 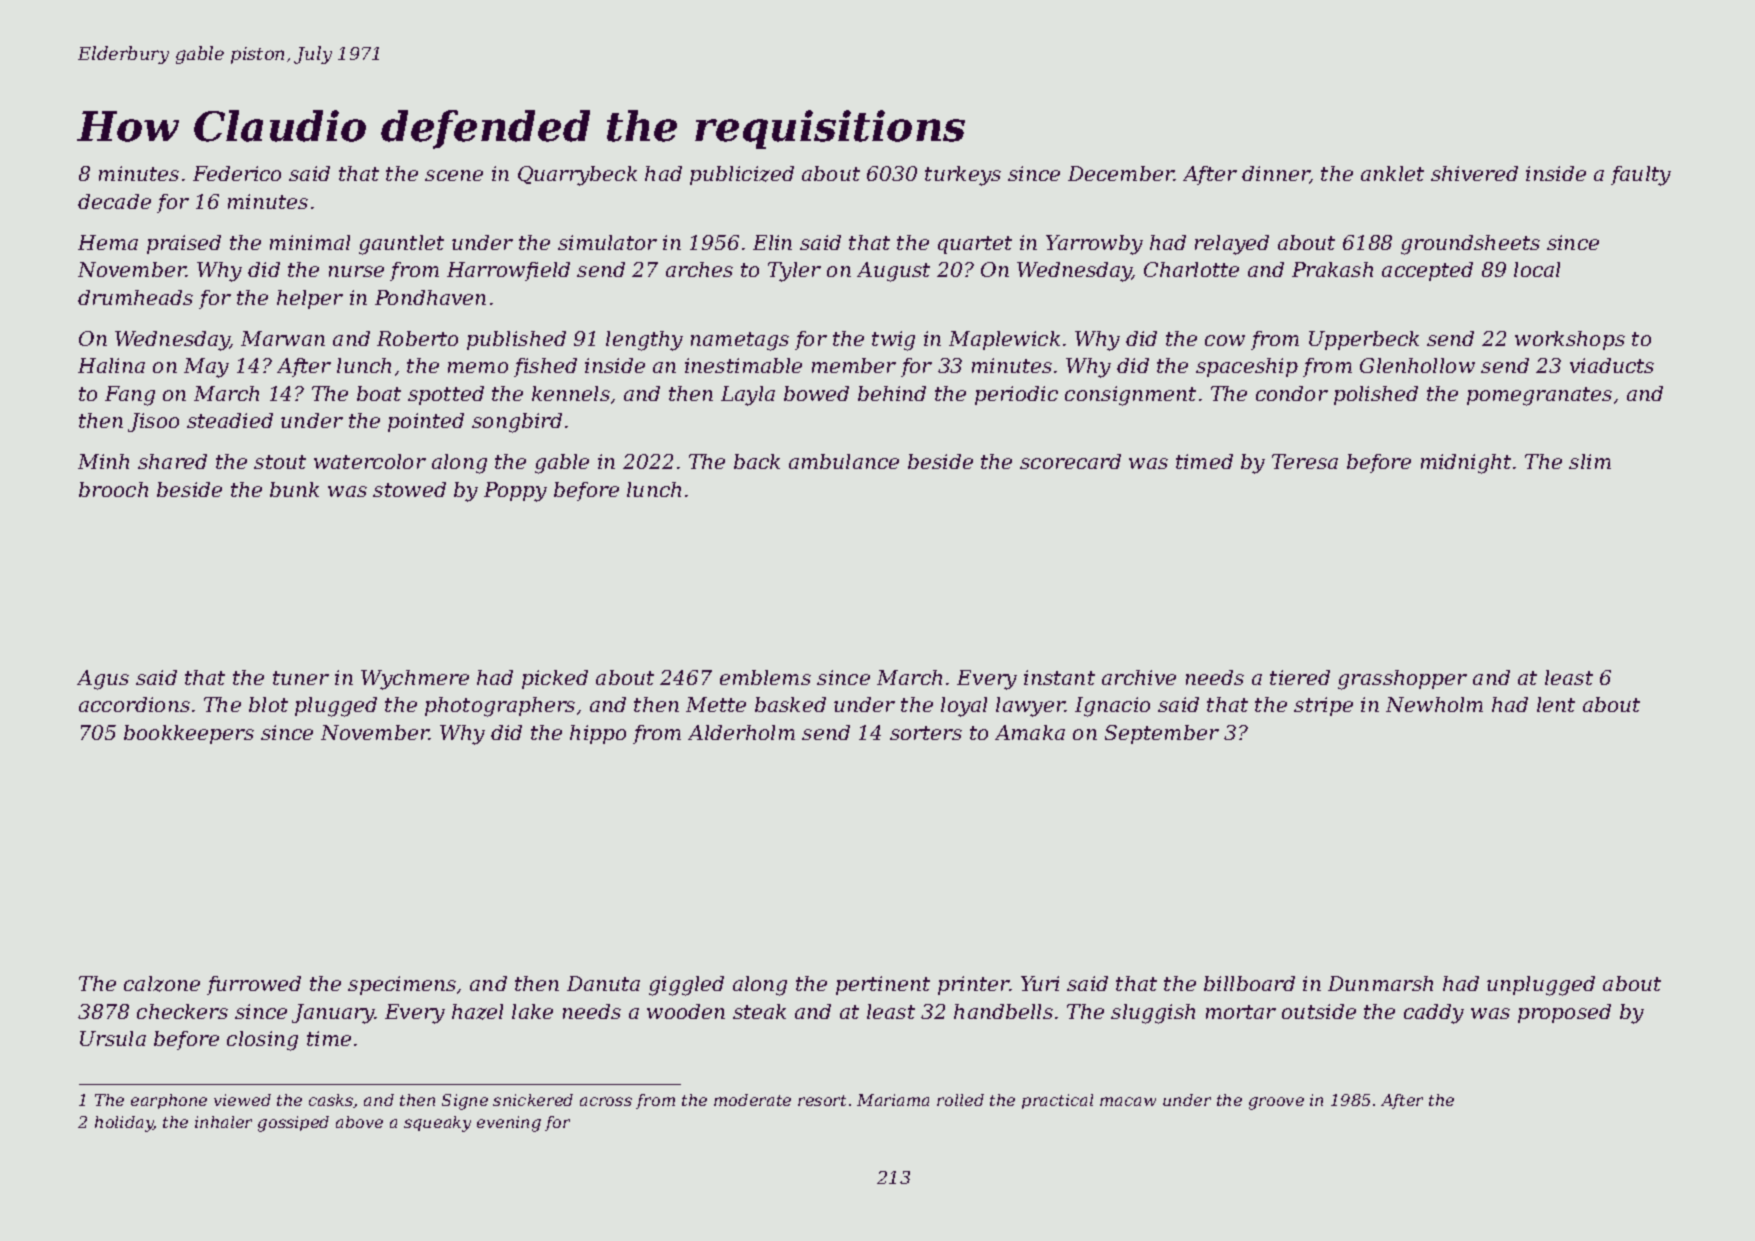 I want to click on Dunmarsh, so click(x=1380, y=983).
